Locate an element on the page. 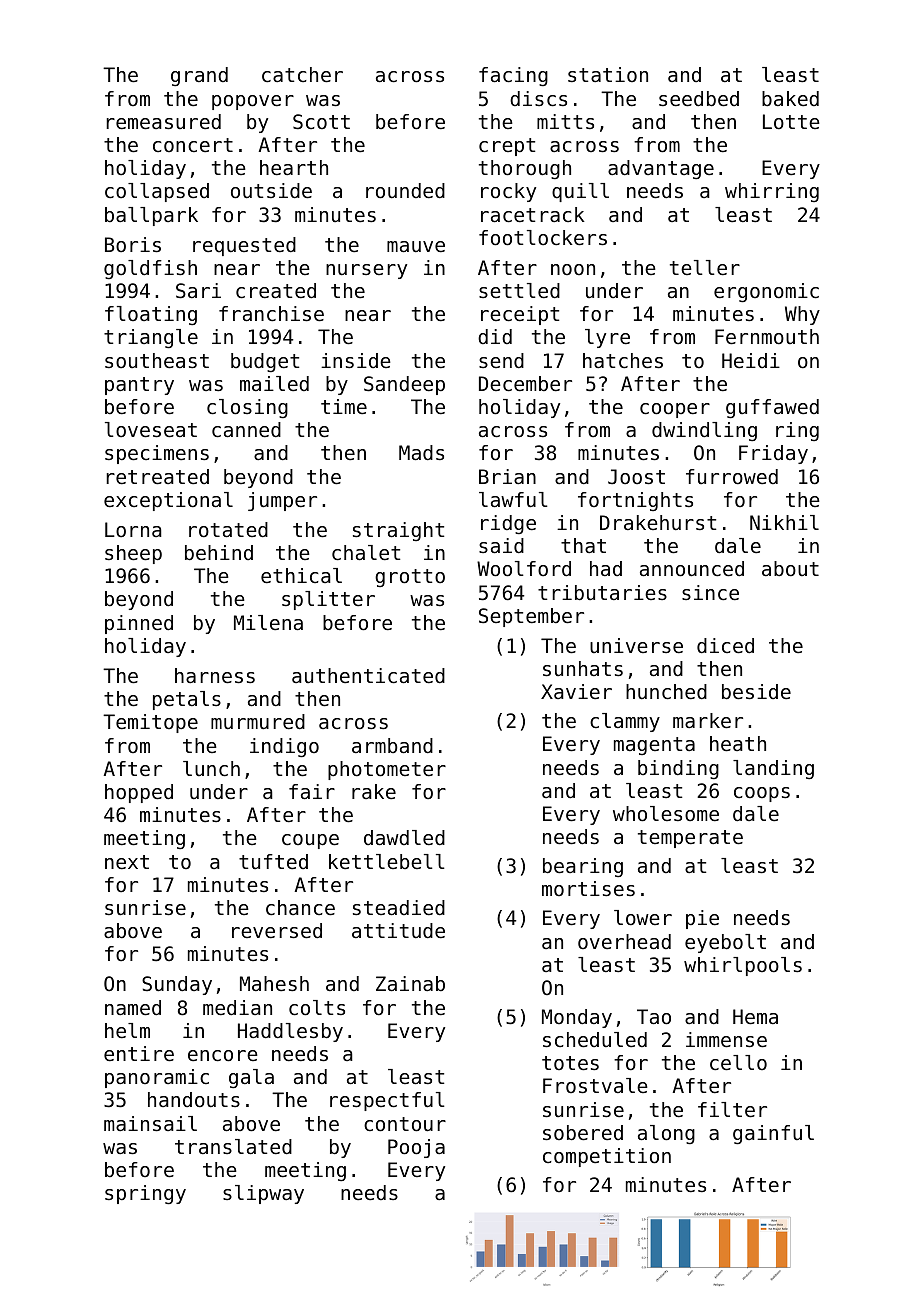 The height and width of the page is (1311, 924). grand is located at coordinates (199, 76).
